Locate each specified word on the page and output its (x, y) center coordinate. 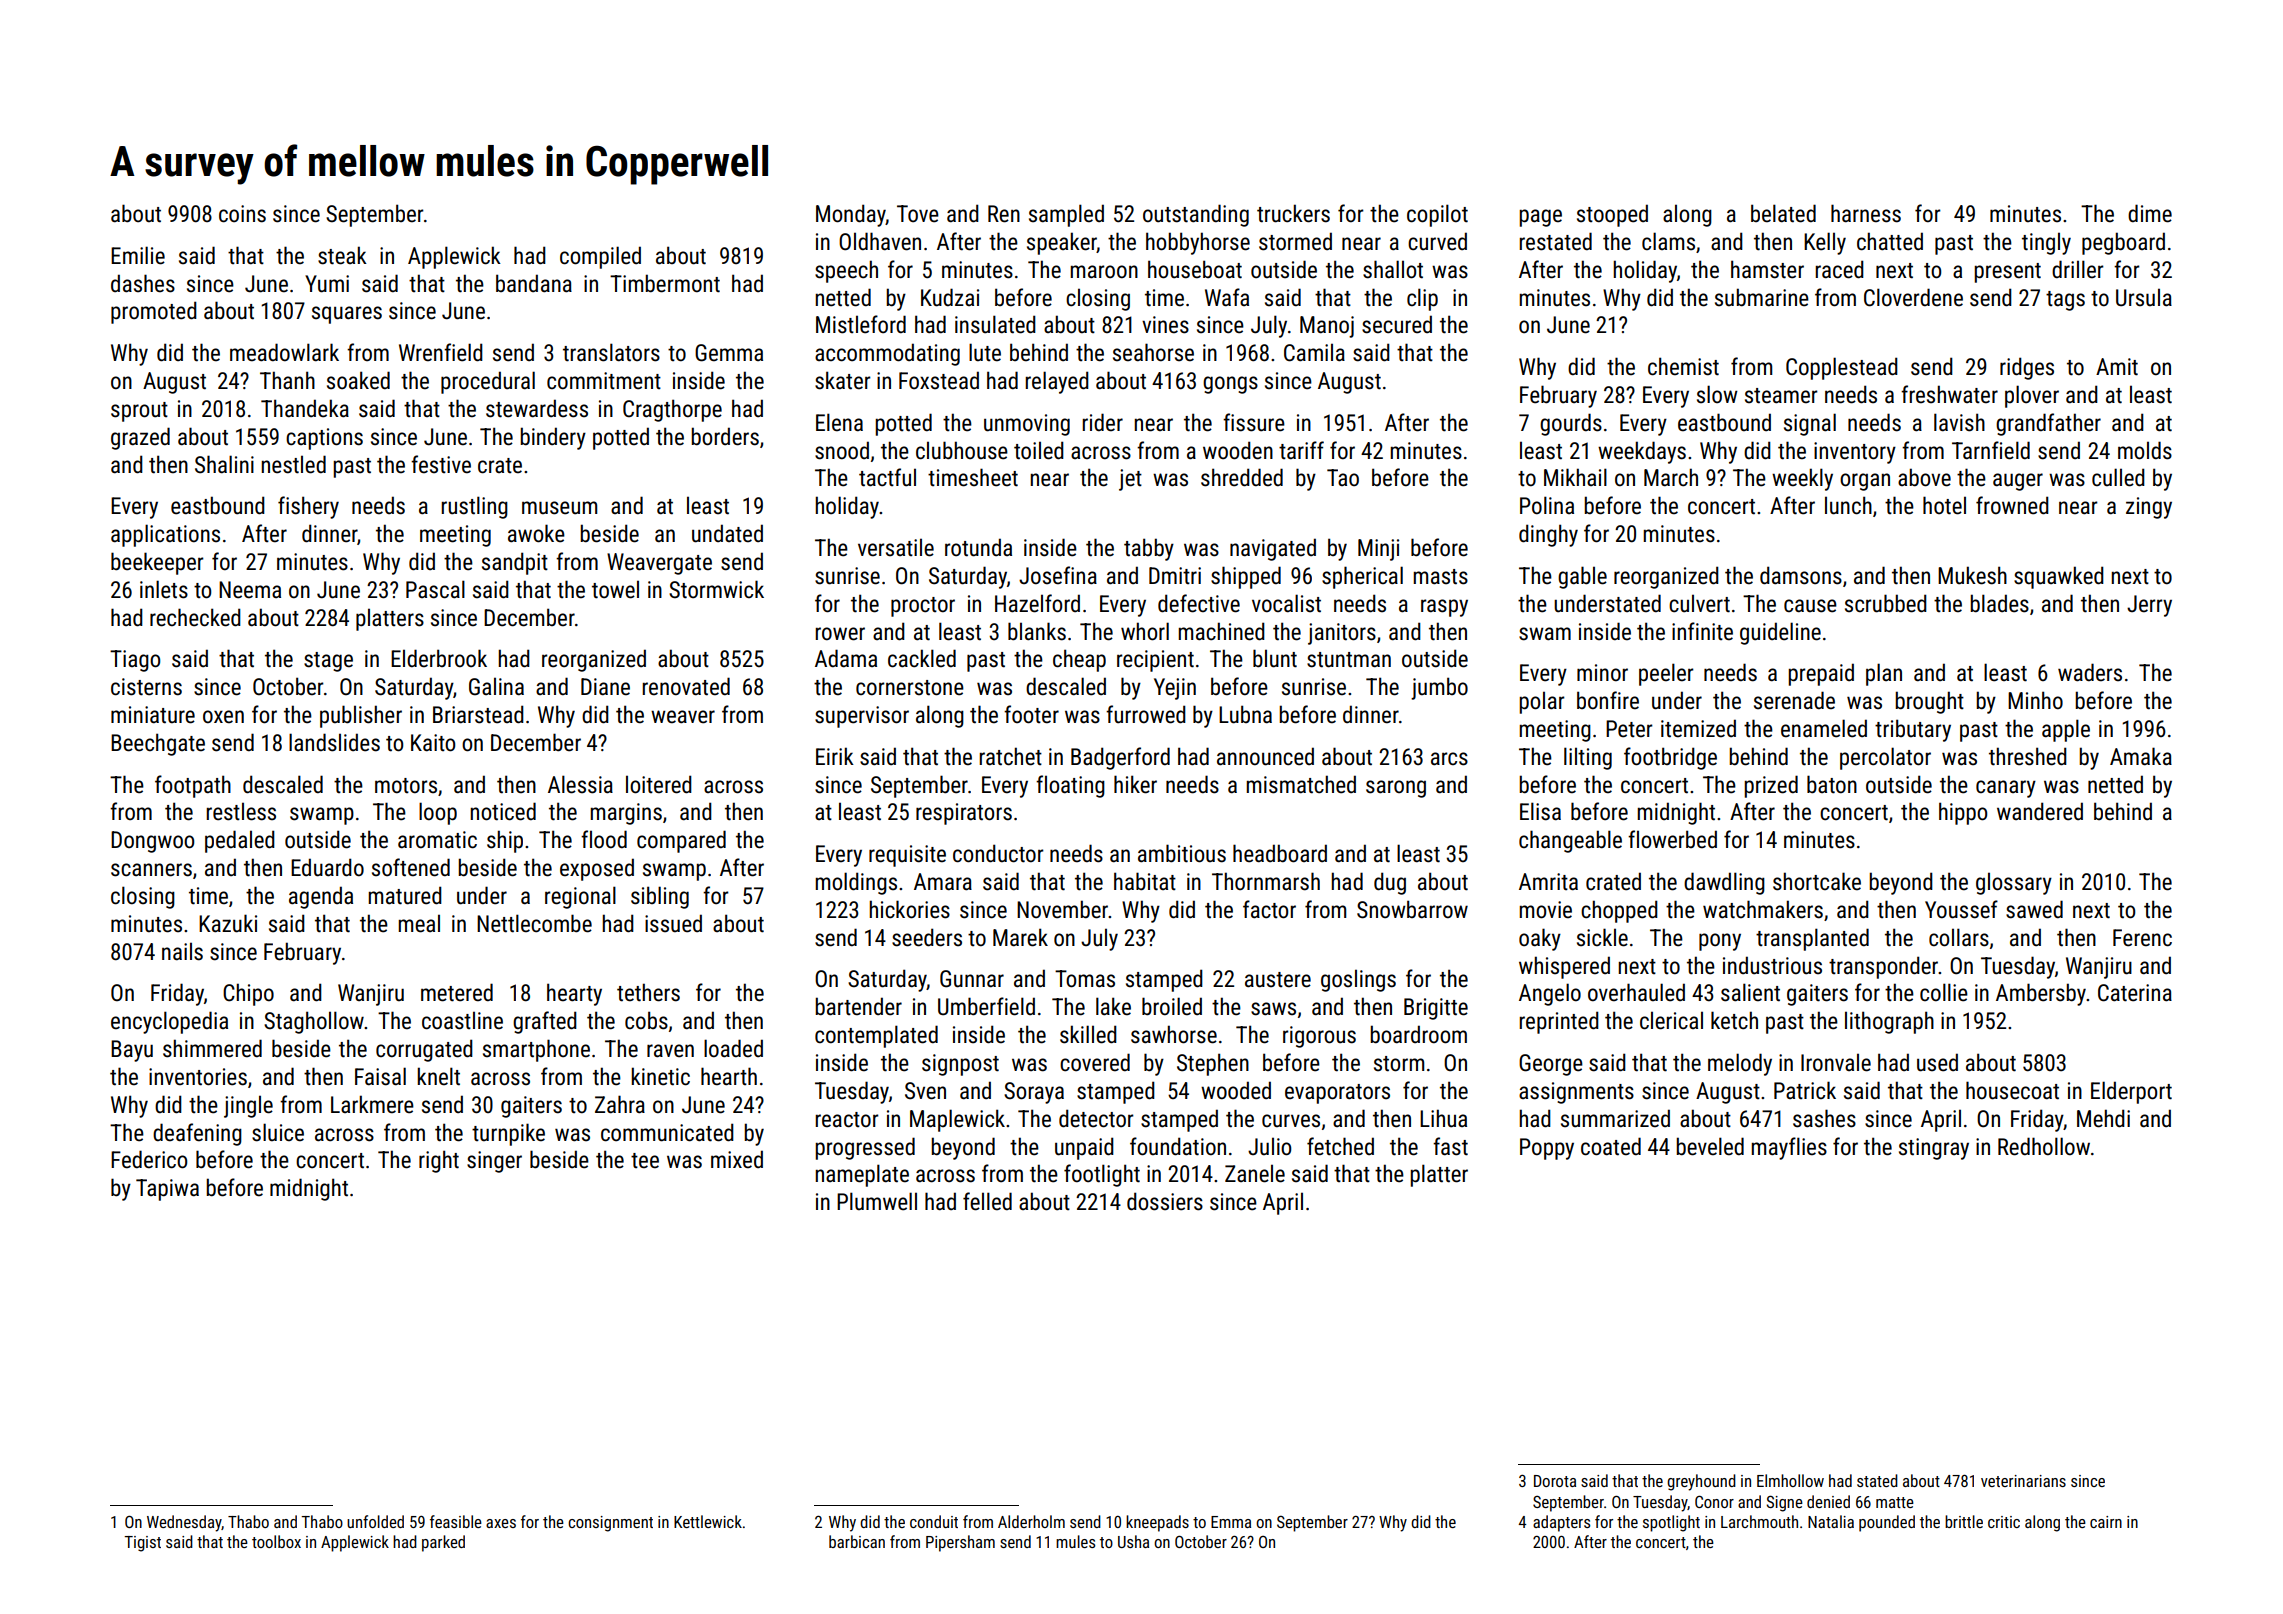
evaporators (1337, 1094)
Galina (496, 686)
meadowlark (284, 352)
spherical (1362, 577)
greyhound (1701, 1482)
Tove (918, 214)
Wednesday (184, 1523)
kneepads (1157, 1523)
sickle (1602, 937)
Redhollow (2044, 1146)
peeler (1666, 674)
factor (1269, 909)
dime (2150, 213)
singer (494, 1162)
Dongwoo (152, 842)
